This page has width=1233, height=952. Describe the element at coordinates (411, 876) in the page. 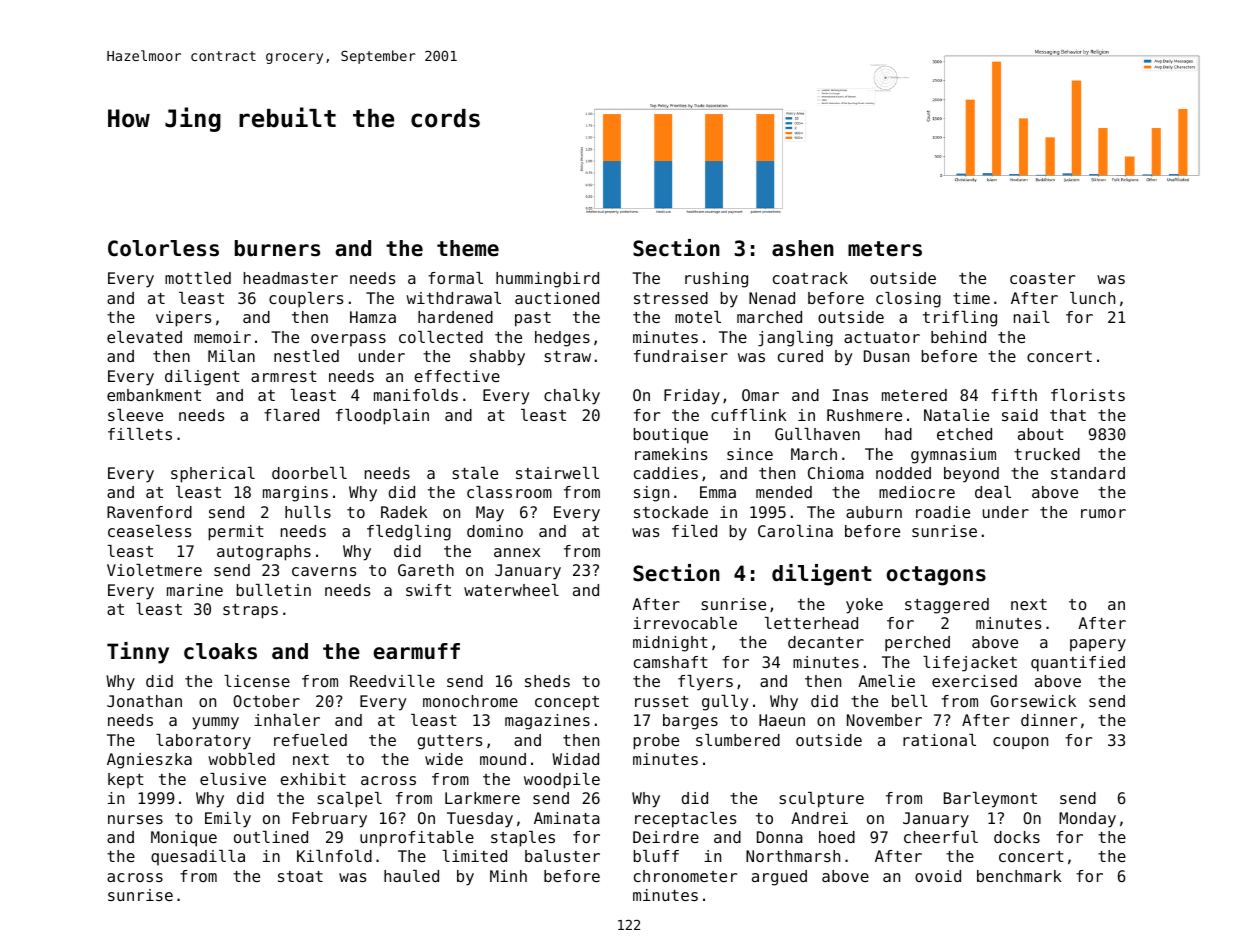

I see `hauled` at that location.
